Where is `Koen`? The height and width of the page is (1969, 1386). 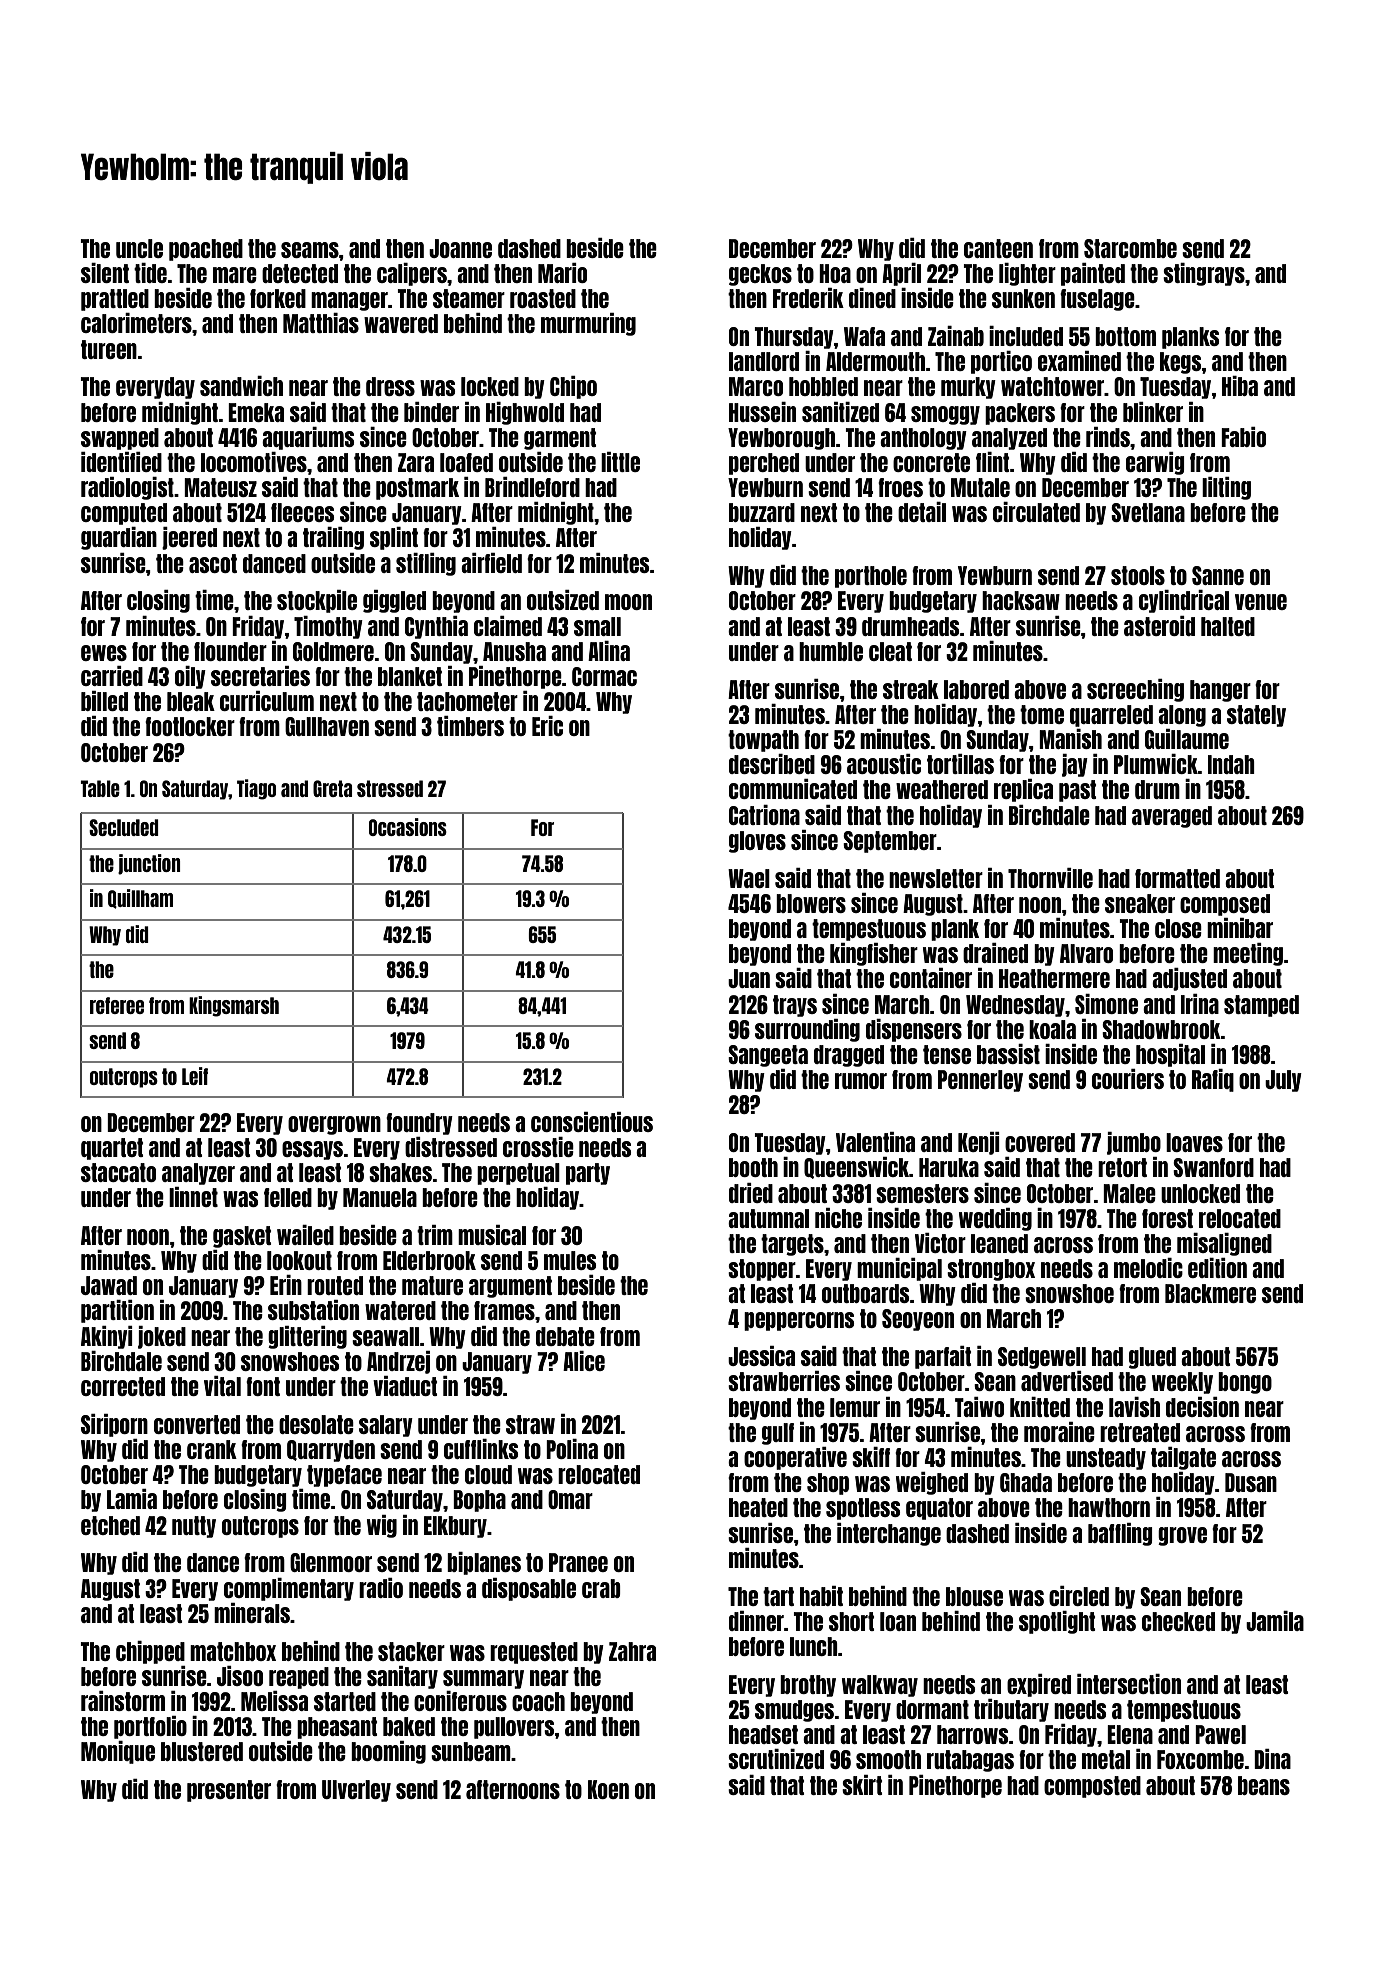
Koen is located at coordinates (608, 1789).
